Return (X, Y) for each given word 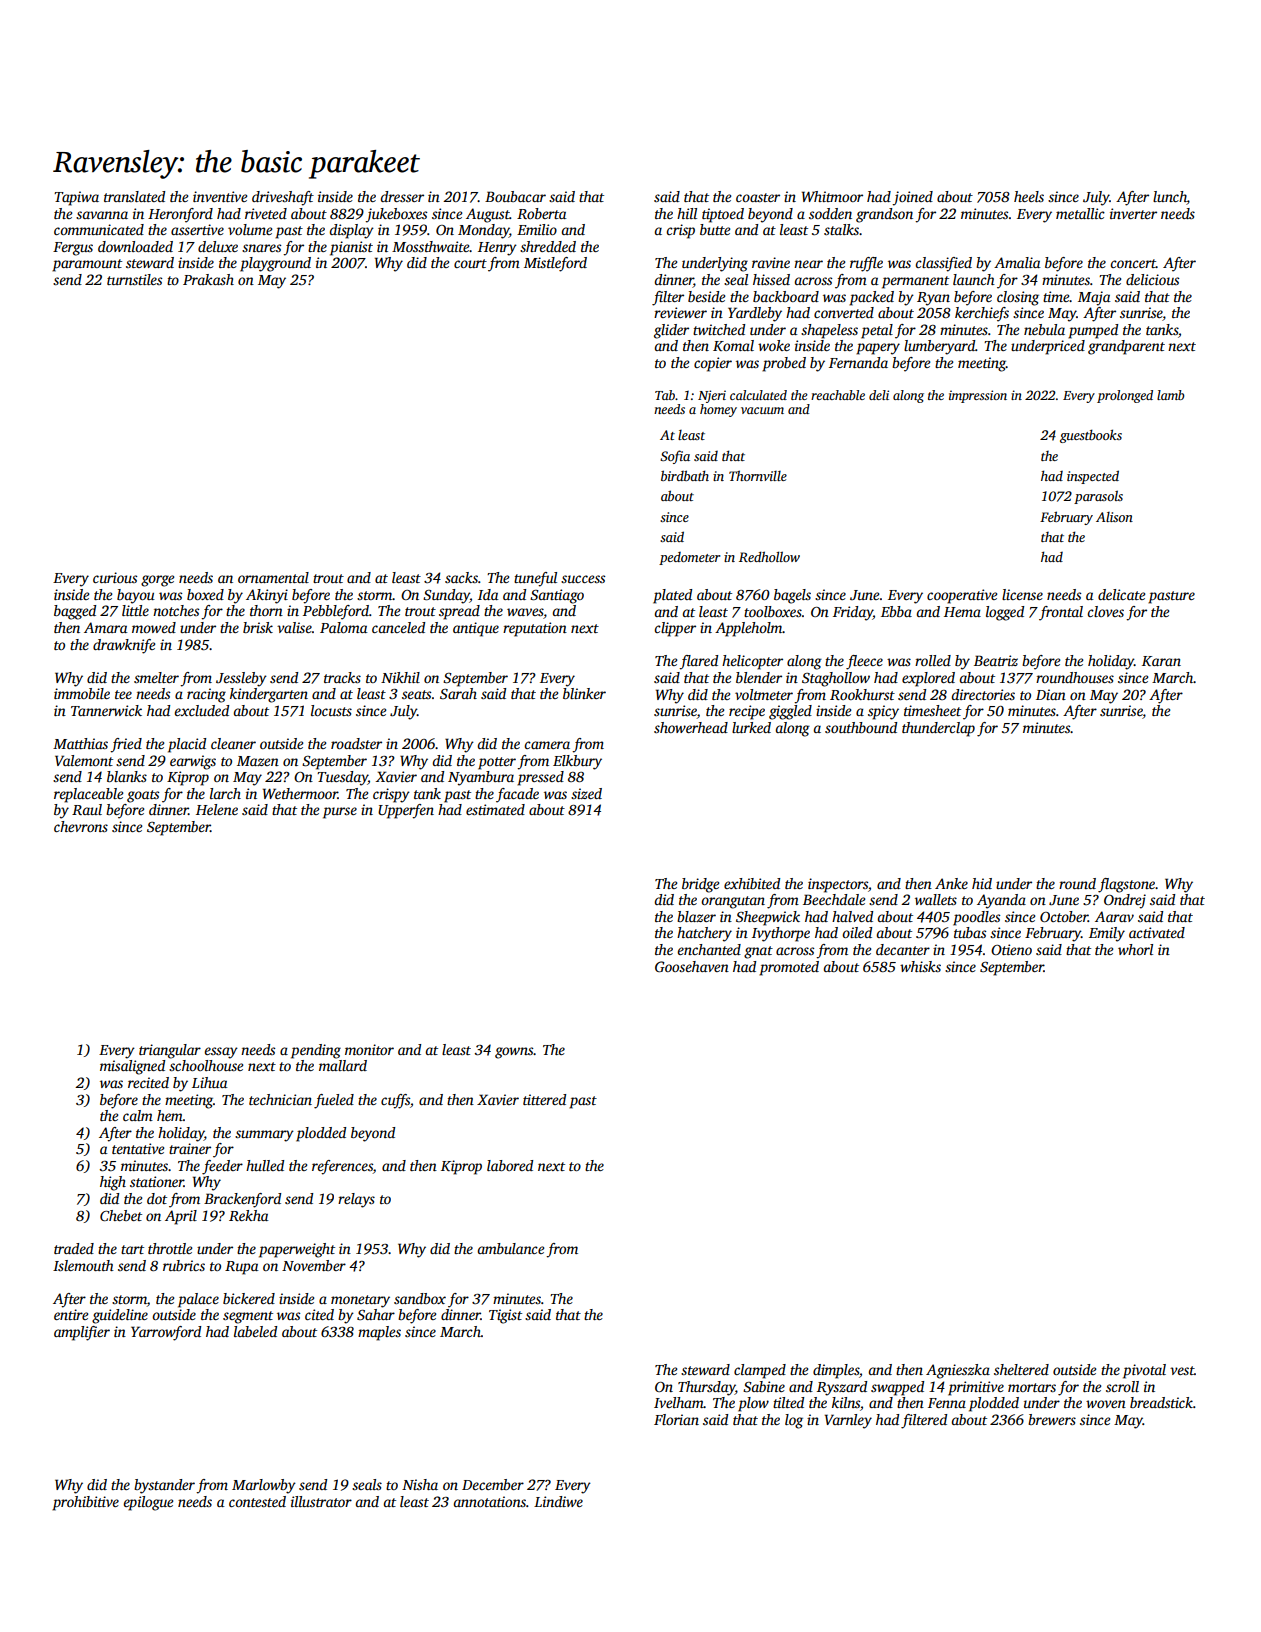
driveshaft (283, 198)
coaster (758, 197)
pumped (1093, 331)
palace (198, 1300)
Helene (217, 809)
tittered (544, 1099)
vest (1182, 1370)
